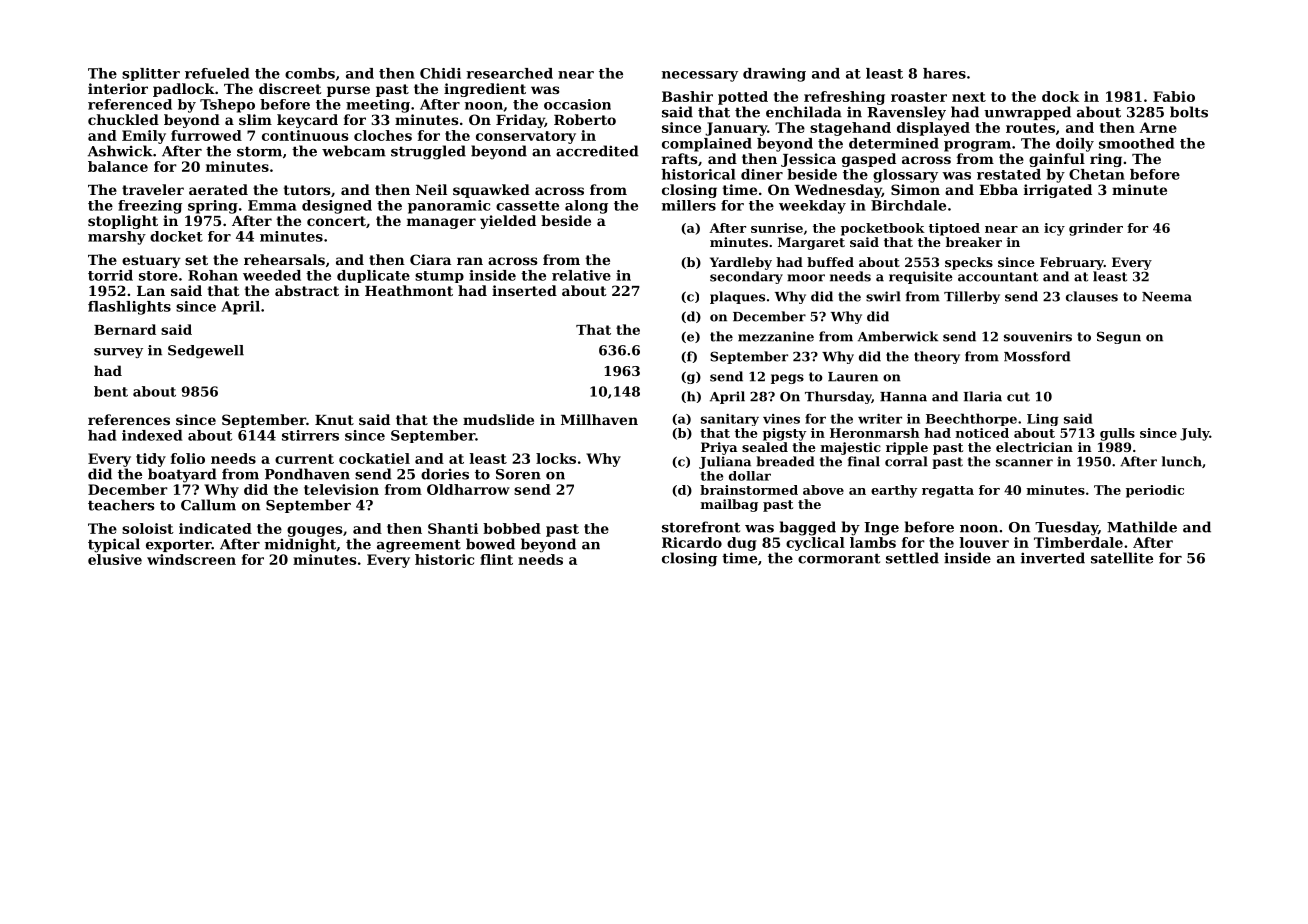 This screenshot has height=924, width=1308. I want to click on pigsty, so click(784, 434).
